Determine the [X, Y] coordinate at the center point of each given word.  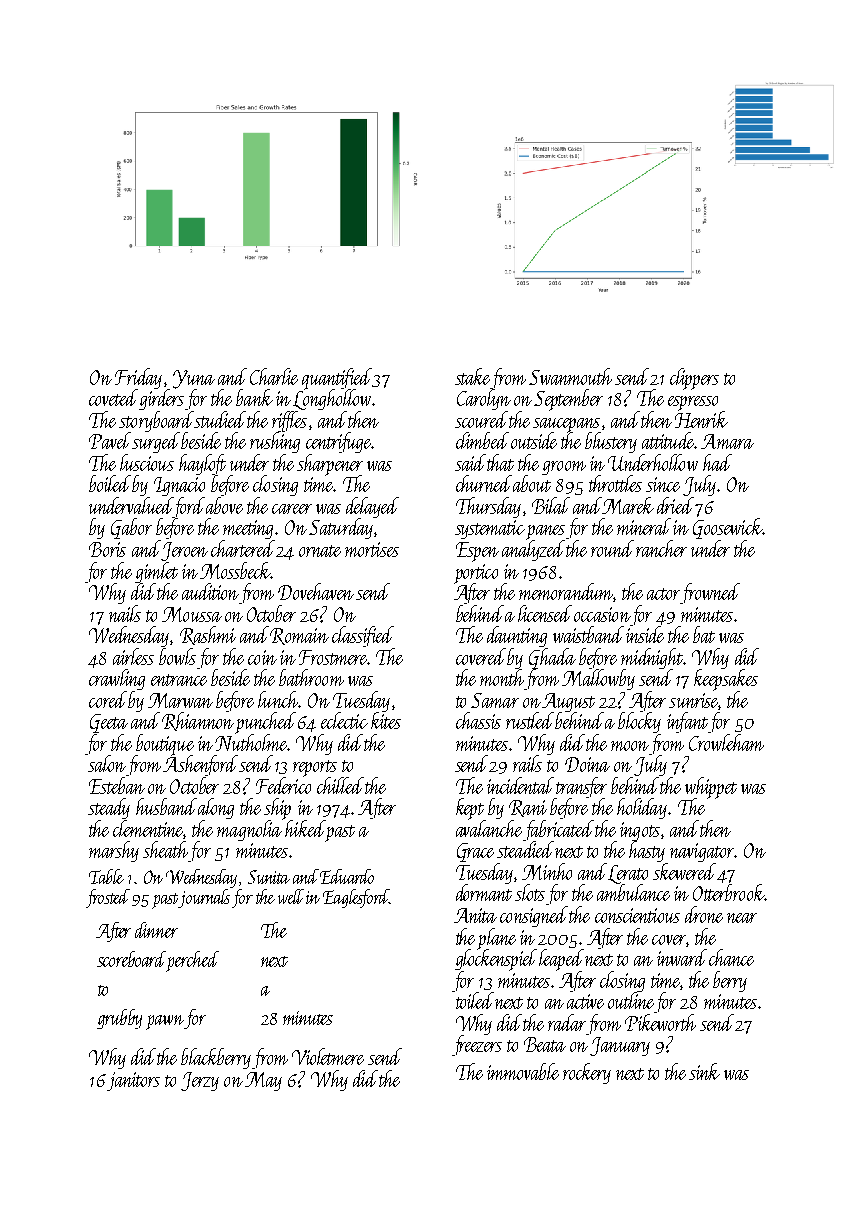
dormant [484, 892]
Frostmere [333, 657]
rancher [661, 548]
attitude [668, 440]
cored [108, 699]
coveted [113, 397]
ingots [640, 831]
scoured [481, 419]
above [224, 505]
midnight [652, 658]
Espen [477, 552]
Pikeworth [660, 1022]
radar [567, 1022]
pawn [165, 1022]
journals [204, 898]
